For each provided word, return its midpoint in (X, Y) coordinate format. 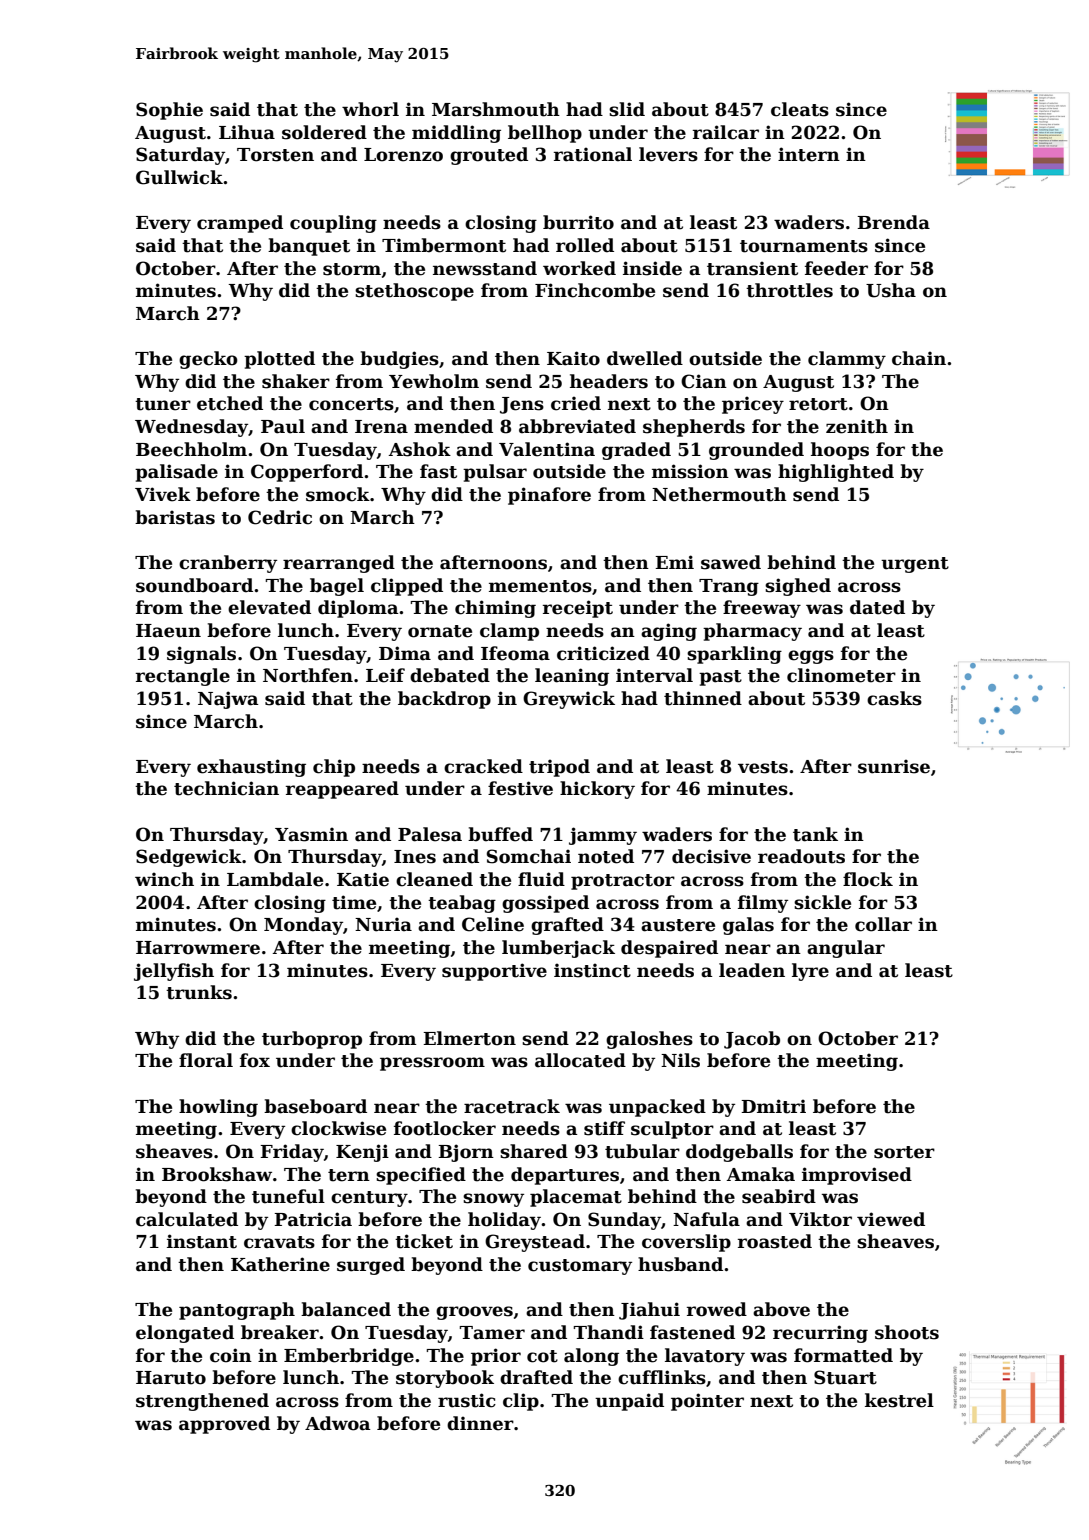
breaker (280, 1332)
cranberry (228, 564)
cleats (800, 109)
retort (818, 404)
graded (636, 451)
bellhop (545, 134)
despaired (669, 949)
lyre (810, 972)
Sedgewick (189, 858)
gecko (208, 360)
